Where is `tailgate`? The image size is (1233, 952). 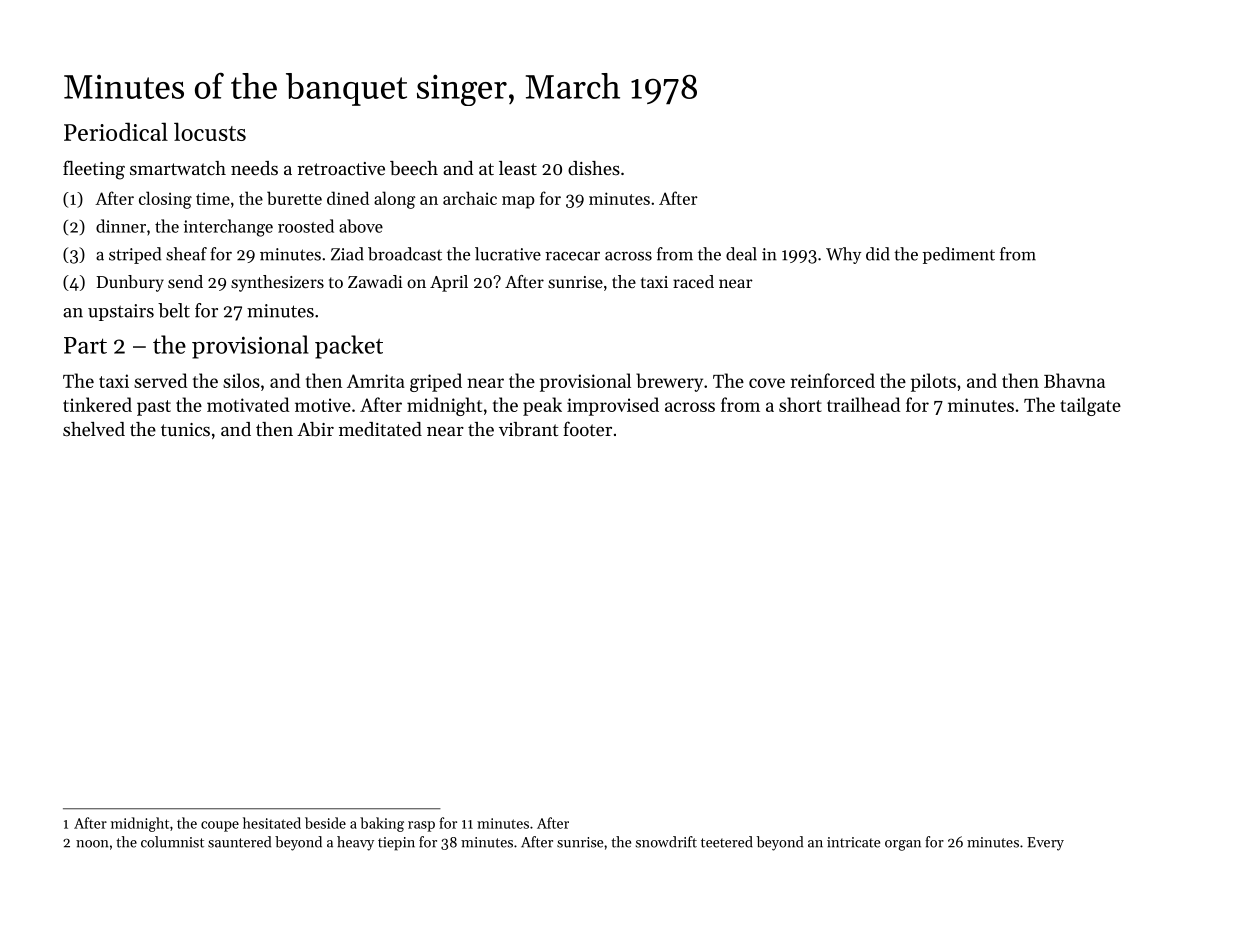
tailgate is located at coordinates (1090, 406).
